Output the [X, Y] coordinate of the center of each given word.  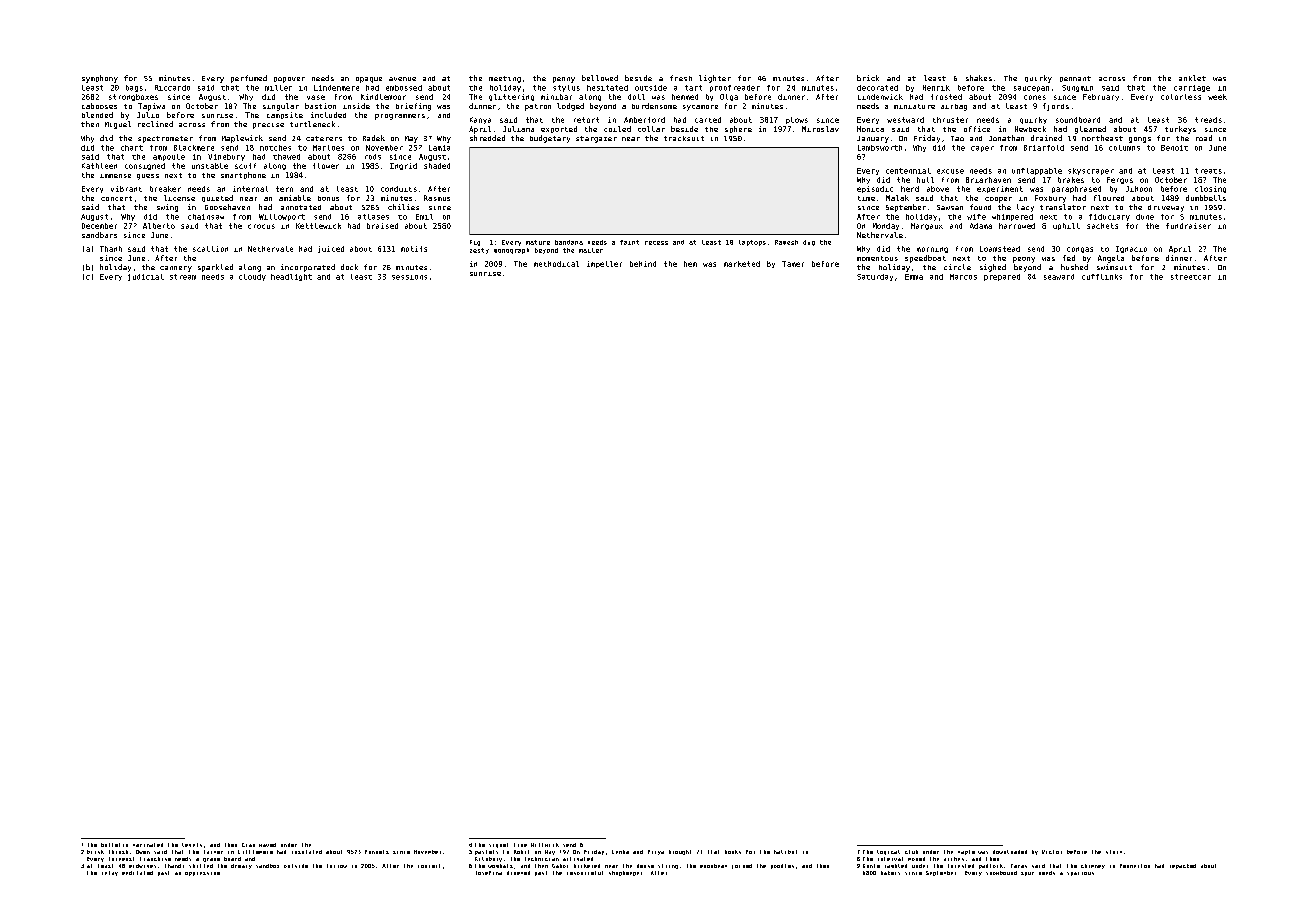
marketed [742, 264]
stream [183, 277]
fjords [1056, 107]
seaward [1059, 277]
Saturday [875, 277]
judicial [146, 277]
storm [1114, 852]
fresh [681, 78]
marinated [148, 845]
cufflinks [1102, 277]
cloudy [252, 277]
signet [498, 845]
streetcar [1191, 277]
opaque [369, 80]
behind [643, 264]
